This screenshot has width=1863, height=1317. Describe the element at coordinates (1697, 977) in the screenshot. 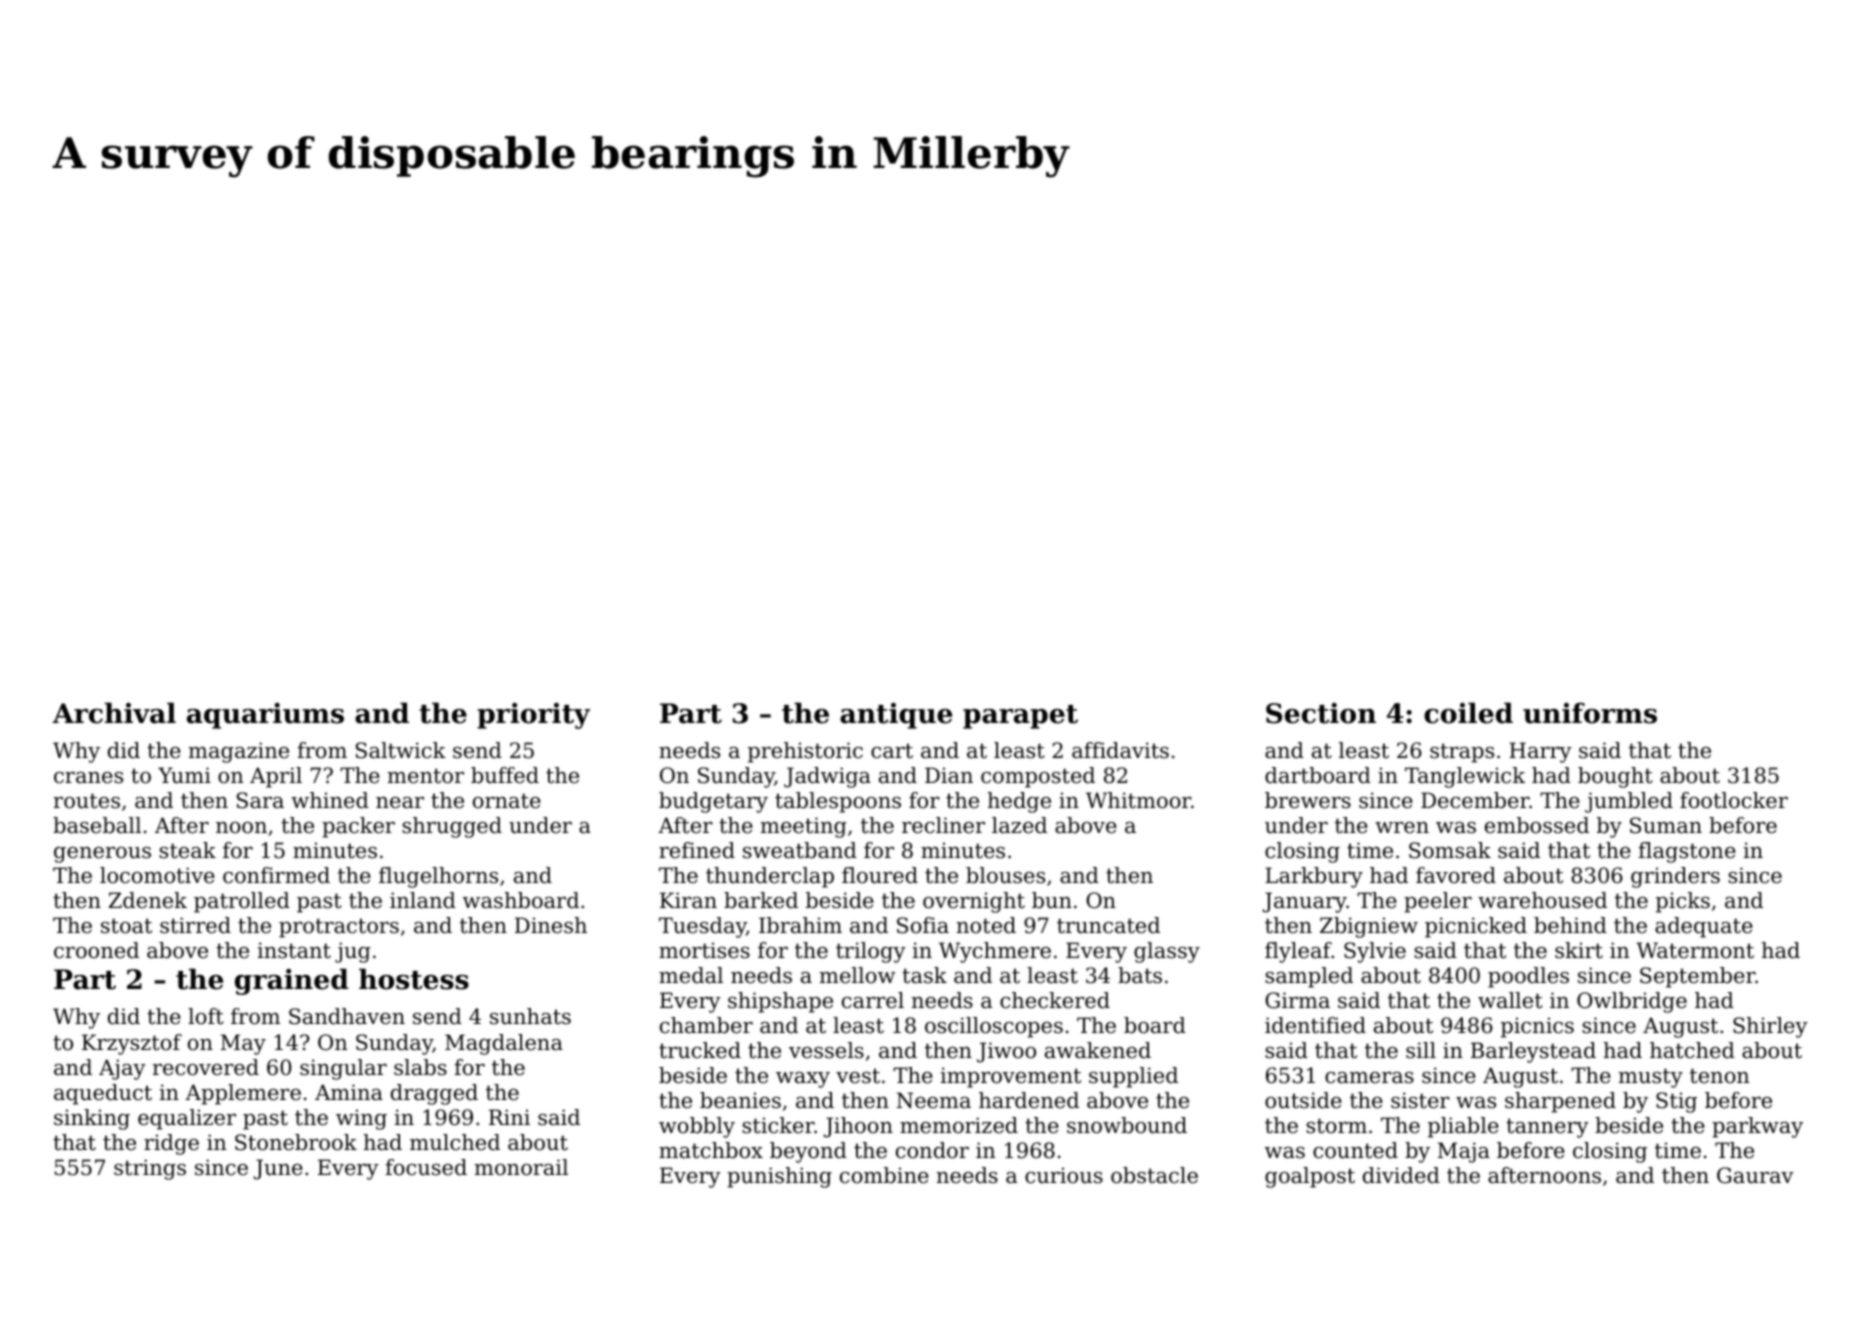

I see `September` at that location.
